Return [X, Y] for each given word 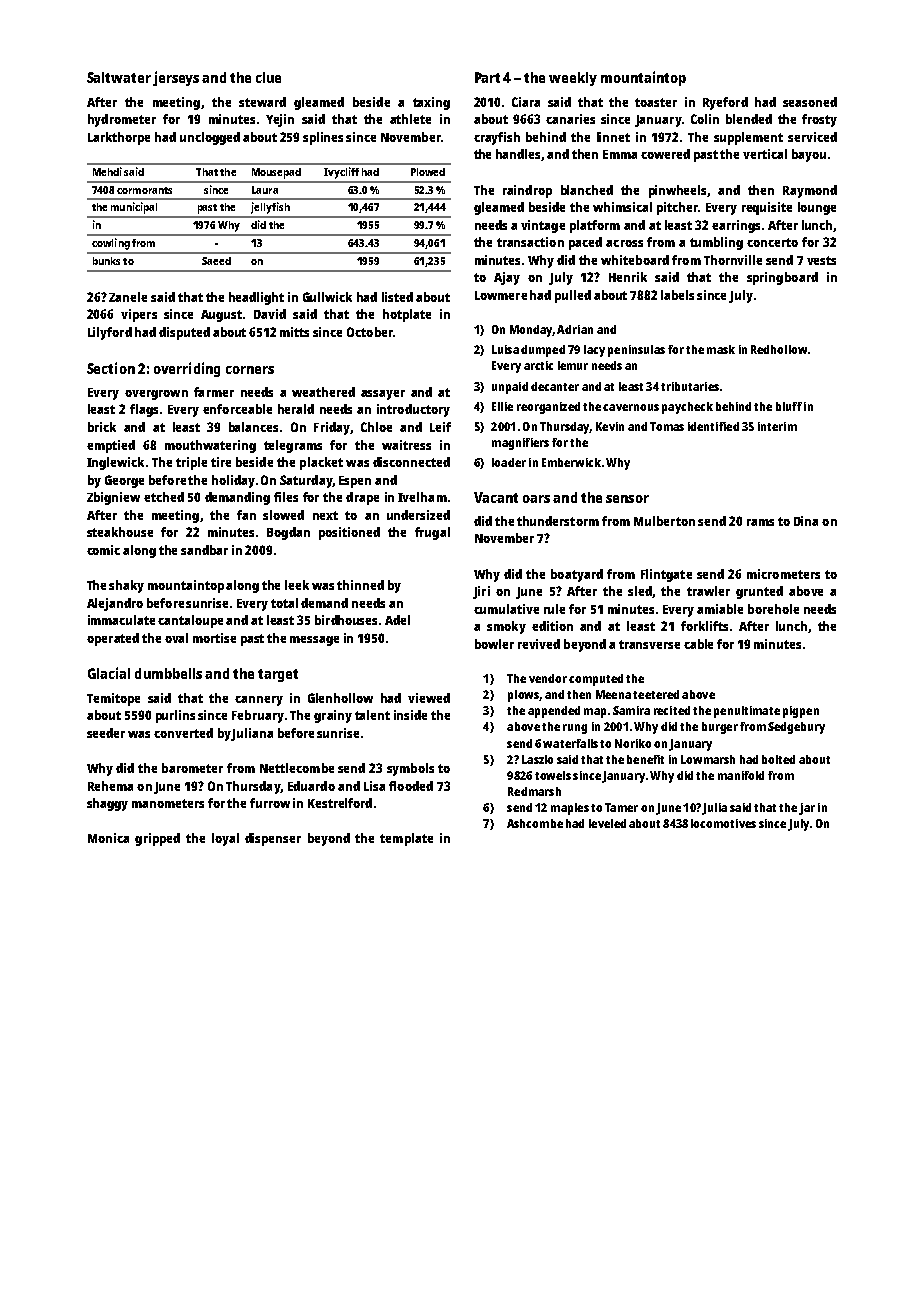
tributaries [690, 386]
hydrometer [122, 120]
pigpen [801, 712]
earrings [736, 226]
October [370, 332]
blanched [587, 190]
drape [362, 498]
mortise [214, 638]
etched [164, 497]
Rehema [110, 786]
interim [777, 426]
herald [296, 409]
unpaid [510, 388]
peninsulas [636, 351]
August [221, 316]
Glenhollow [340, 698]
